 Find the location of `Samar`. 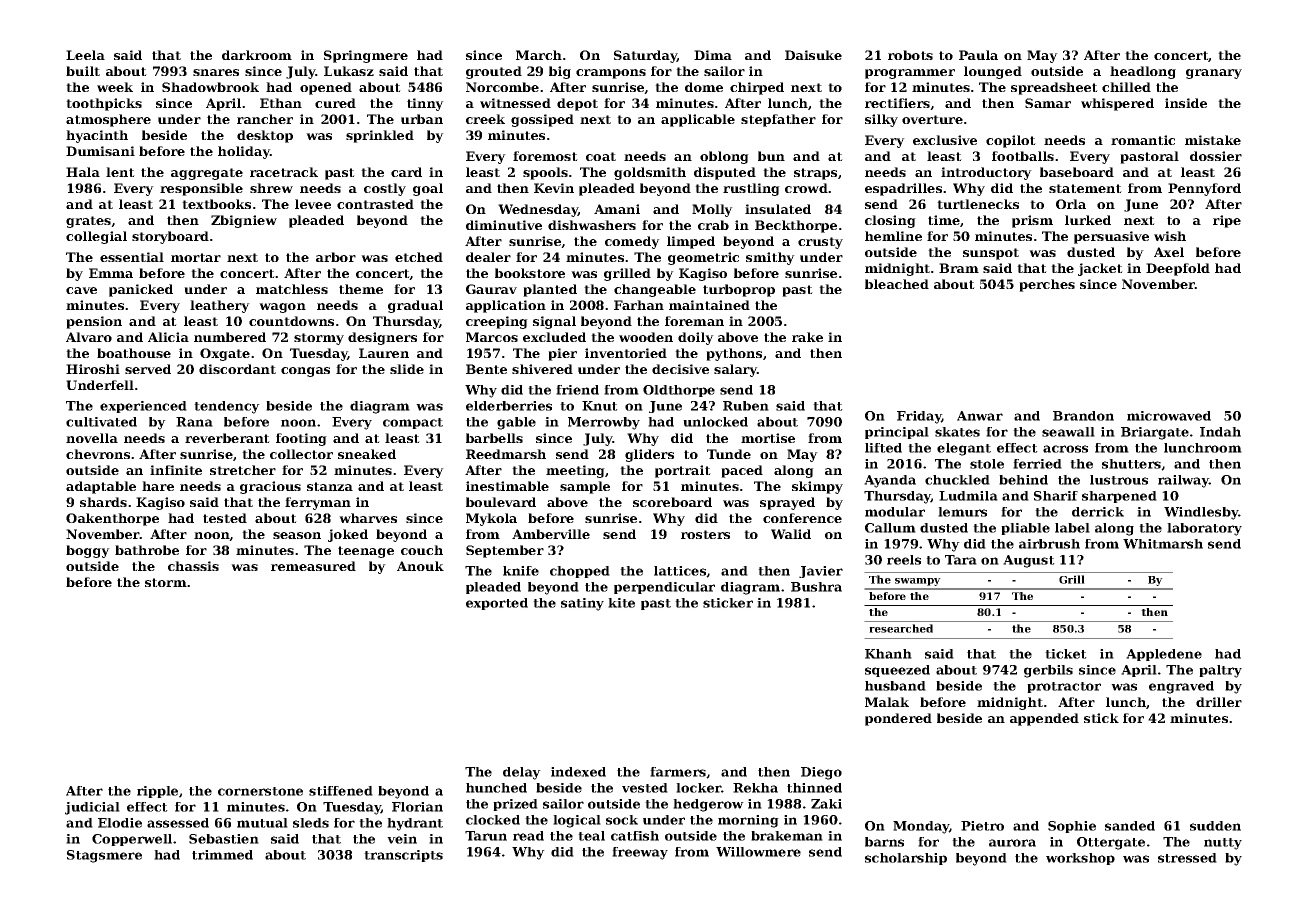

Samar is located at coordinates (1048, 103).
